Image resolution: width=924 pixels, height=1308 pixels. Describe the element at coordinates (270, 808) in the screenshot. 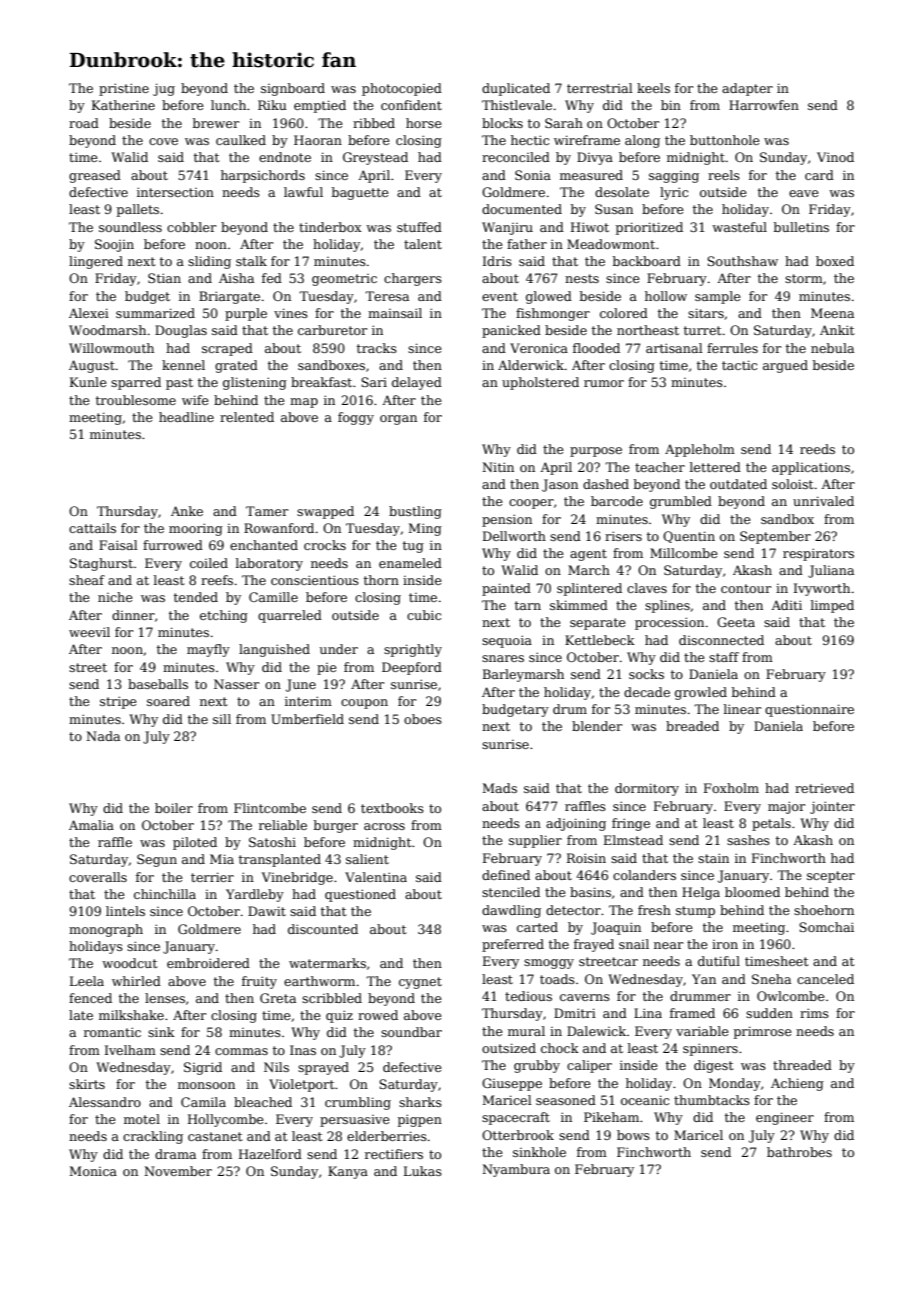

I see `Flintcombe` at that location.
